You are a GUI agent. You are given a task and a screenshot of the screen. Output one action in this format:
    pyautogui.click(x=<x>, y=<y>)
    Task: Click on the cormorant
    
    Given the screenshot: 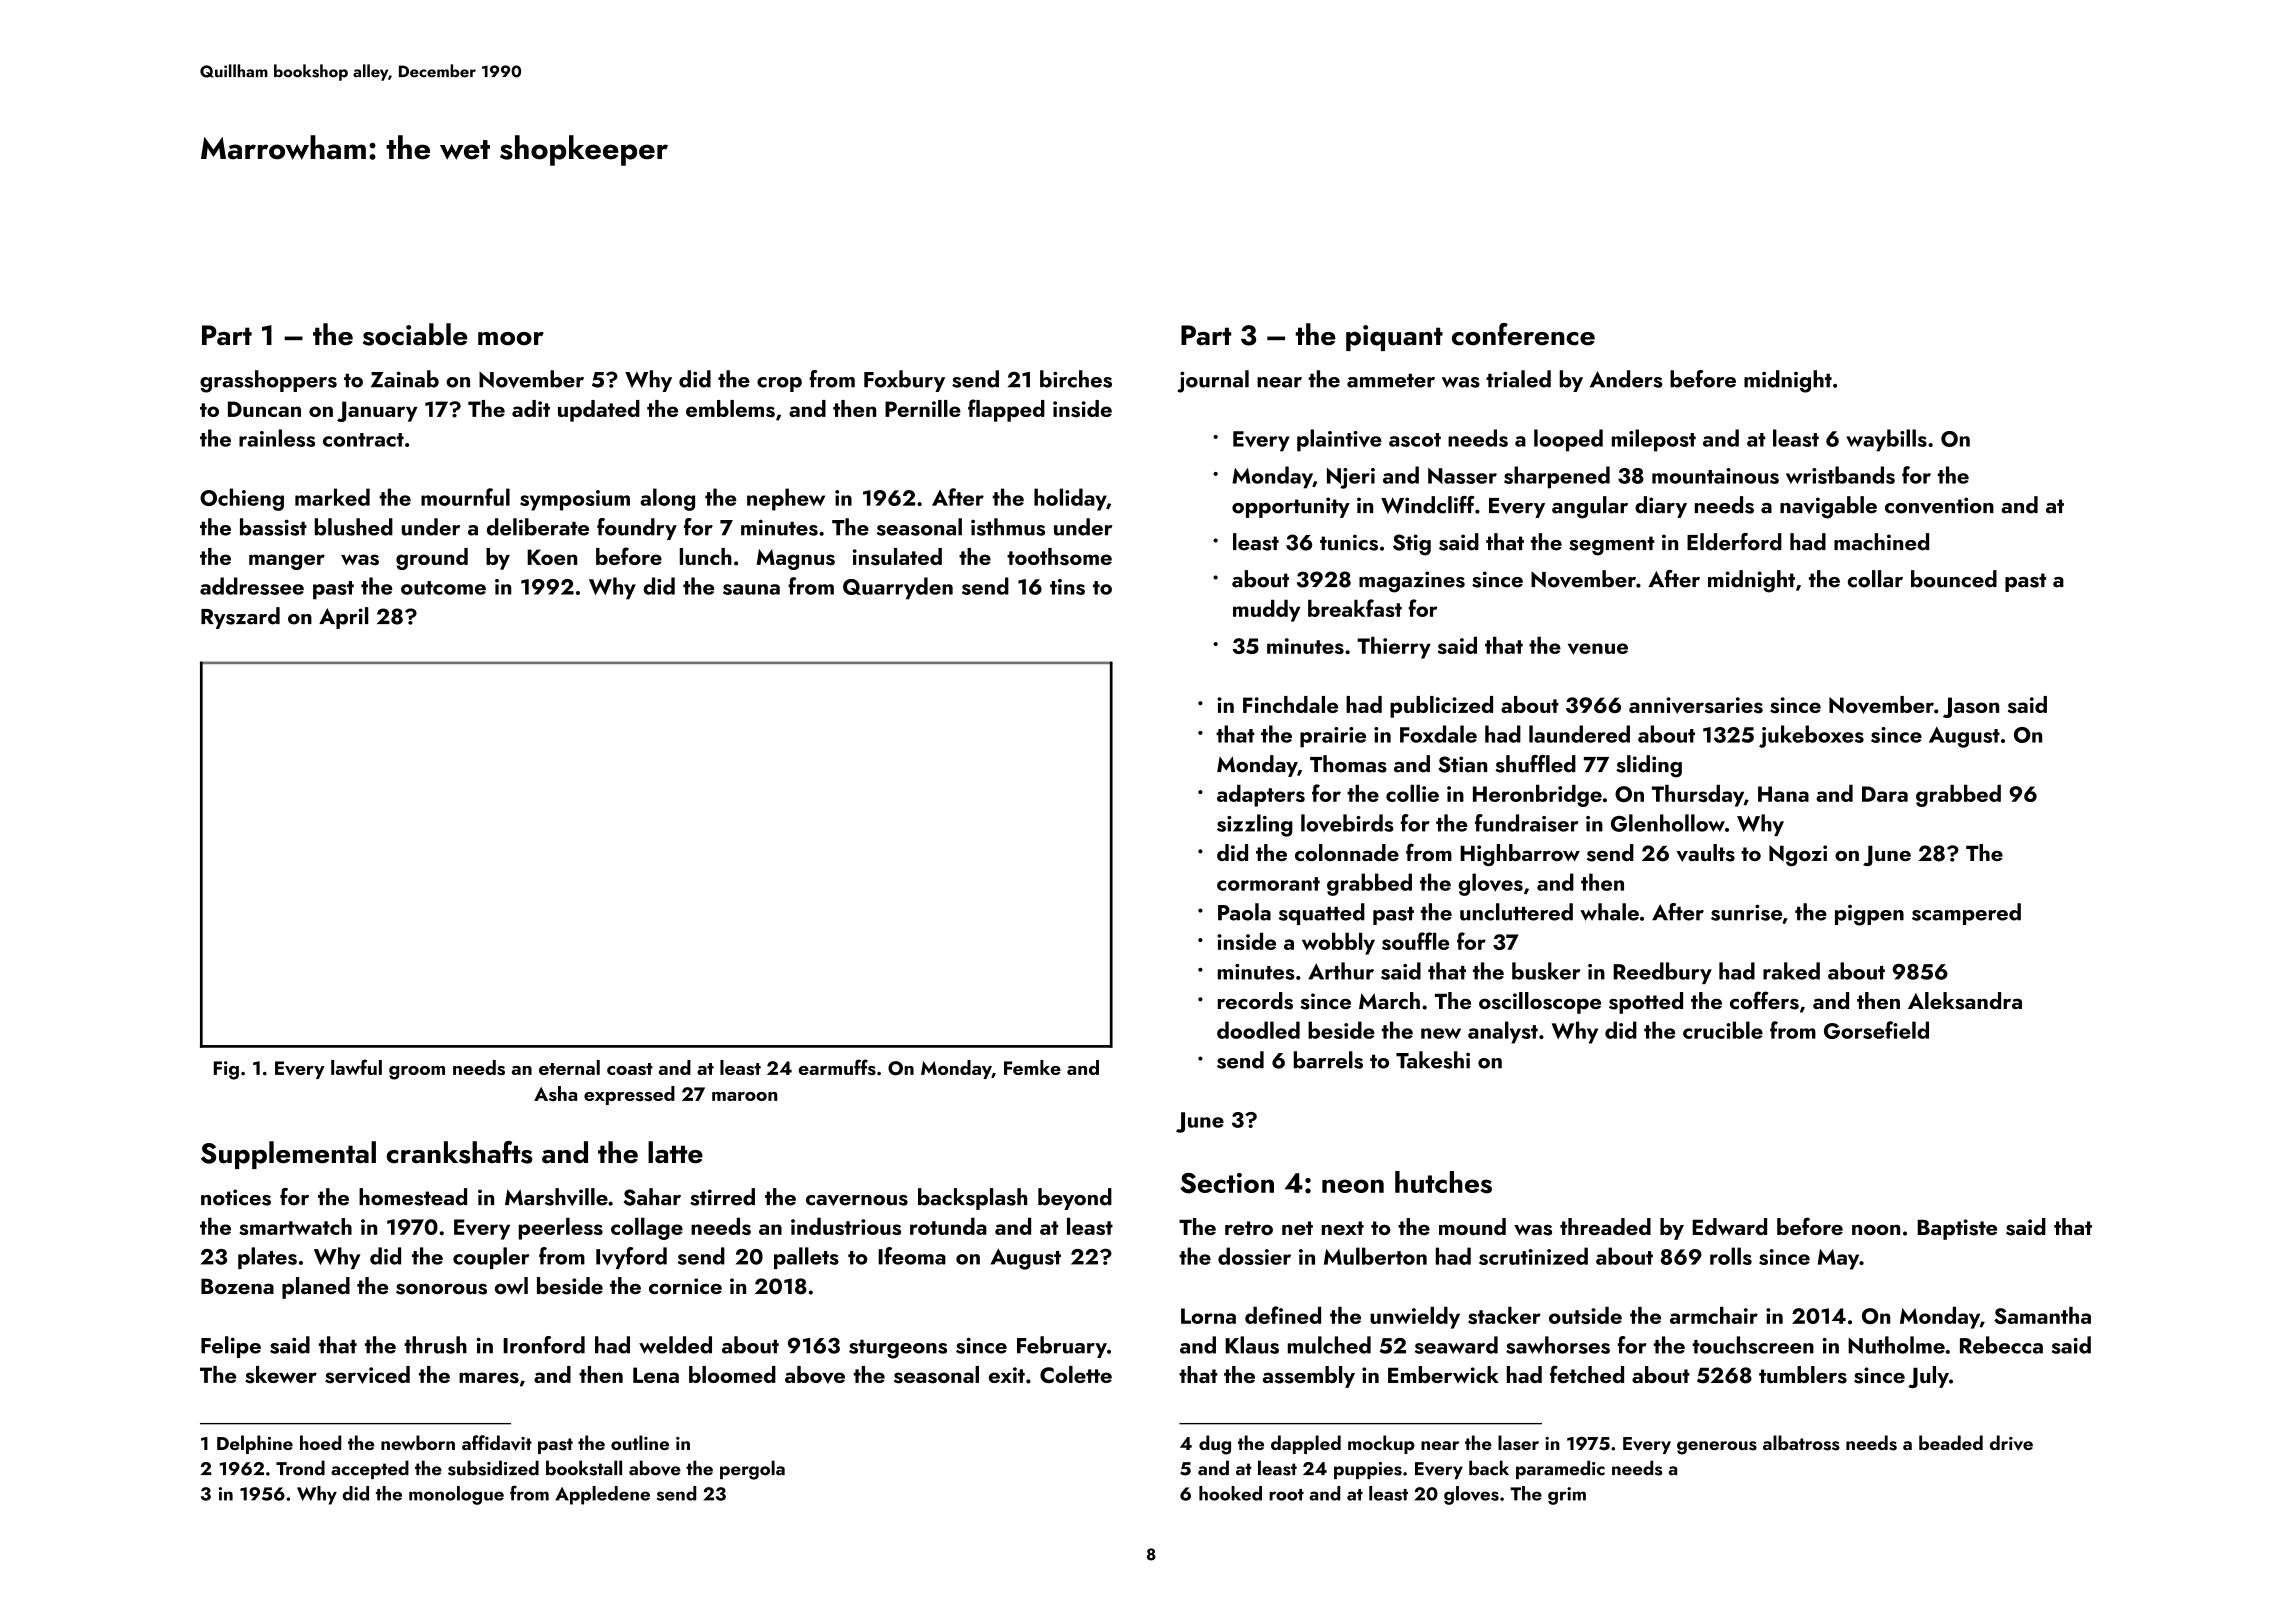 What is the action you would take?
    pyautogui.click(x=1268, y=884)
